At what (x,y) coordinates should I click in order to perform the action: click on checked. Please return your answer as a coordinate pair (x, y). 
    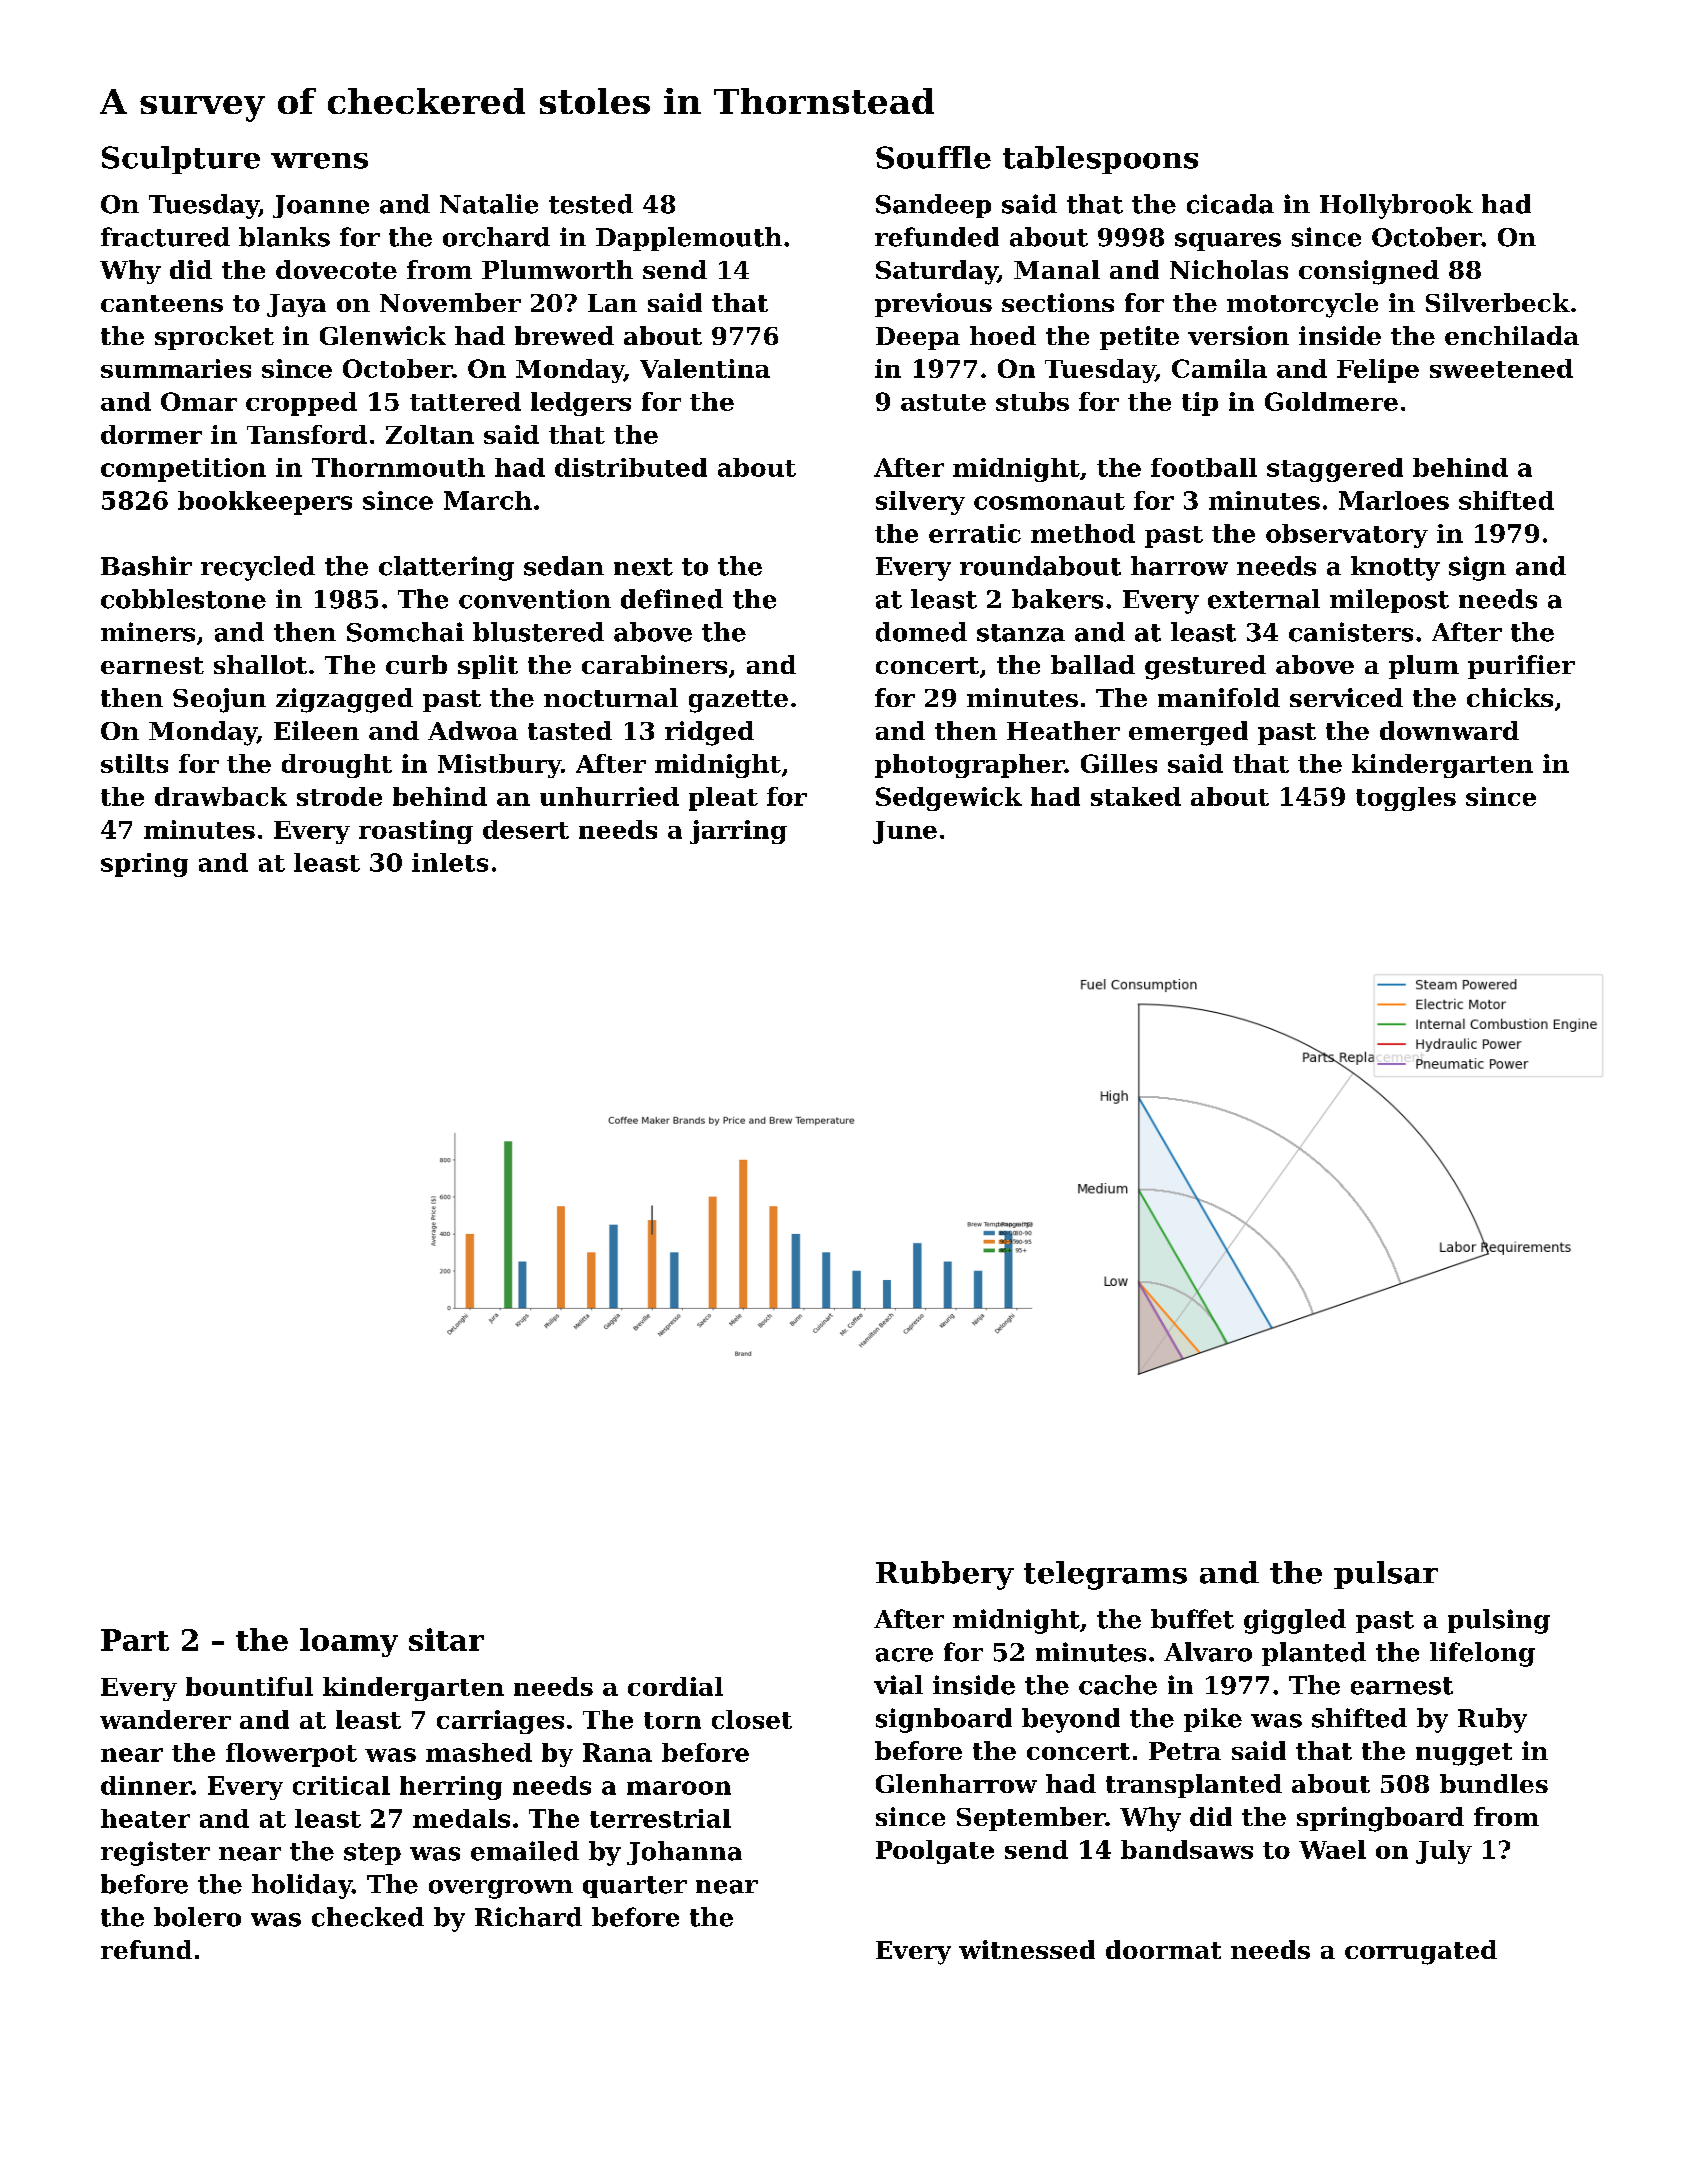
    Looking at the image, I should click on (368, 1917).
